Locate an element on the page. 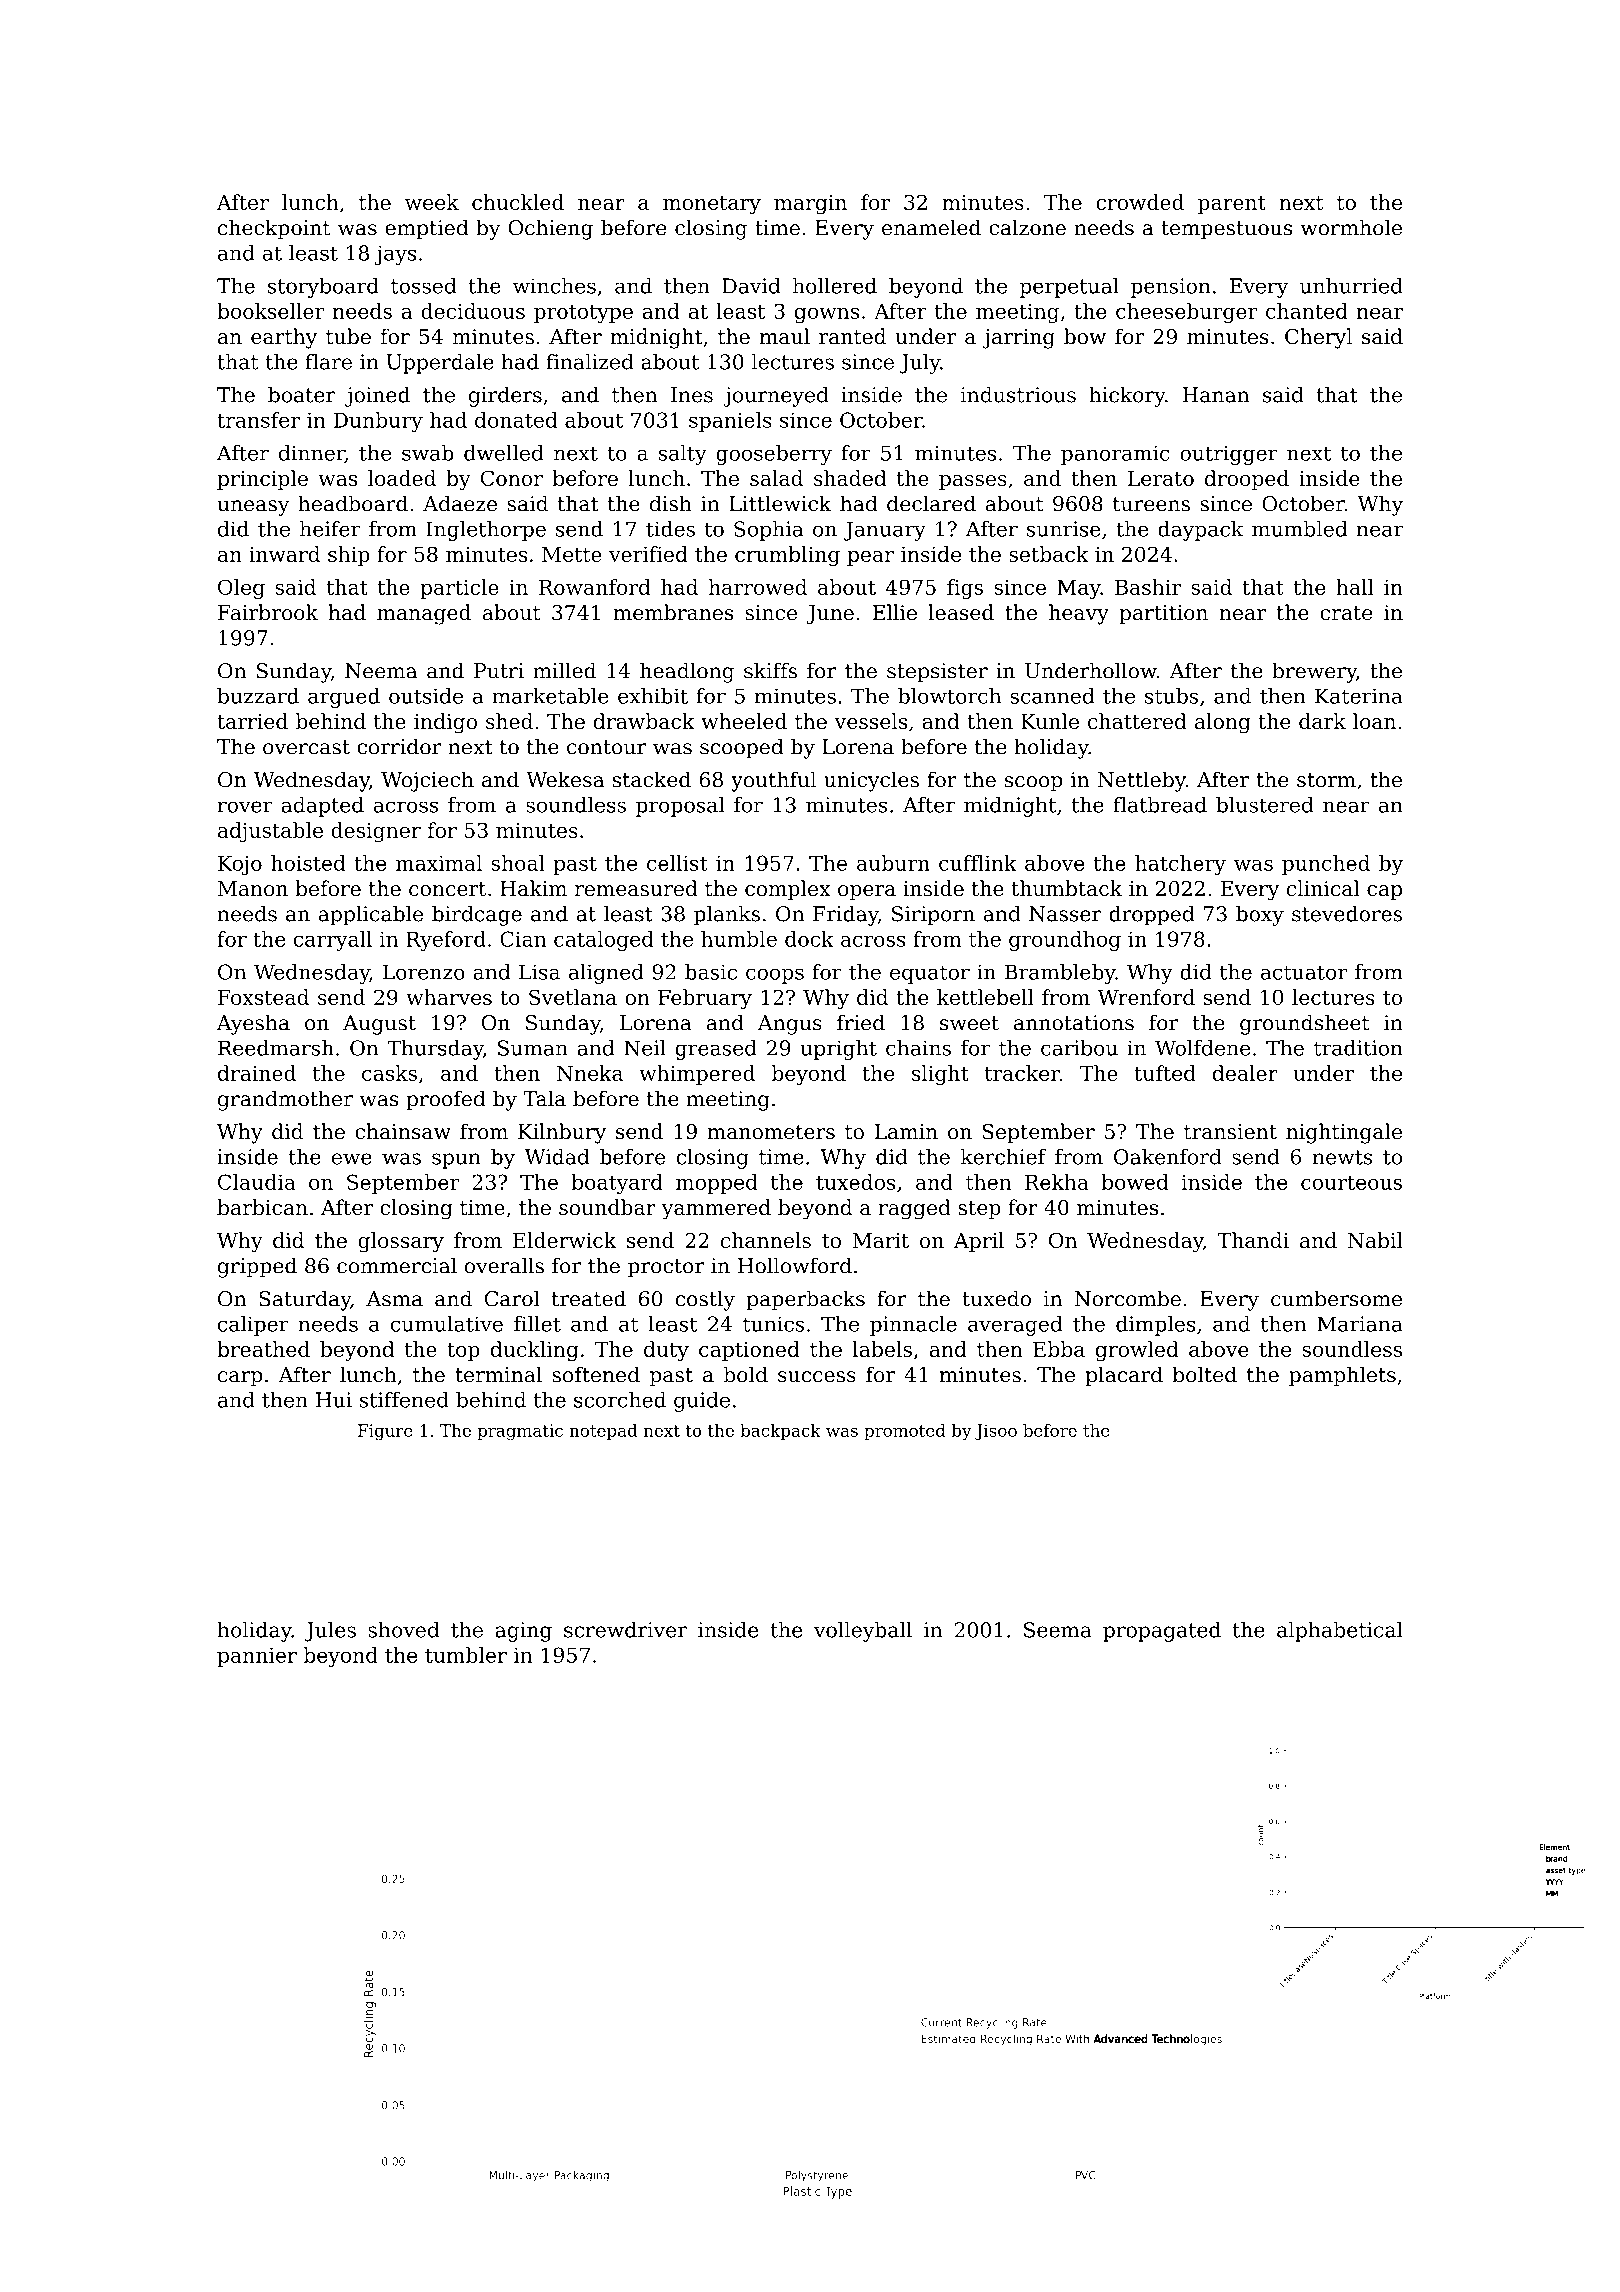 The width and height of the image is (1620, 2292). inward is located at coordinates (284, 554).
